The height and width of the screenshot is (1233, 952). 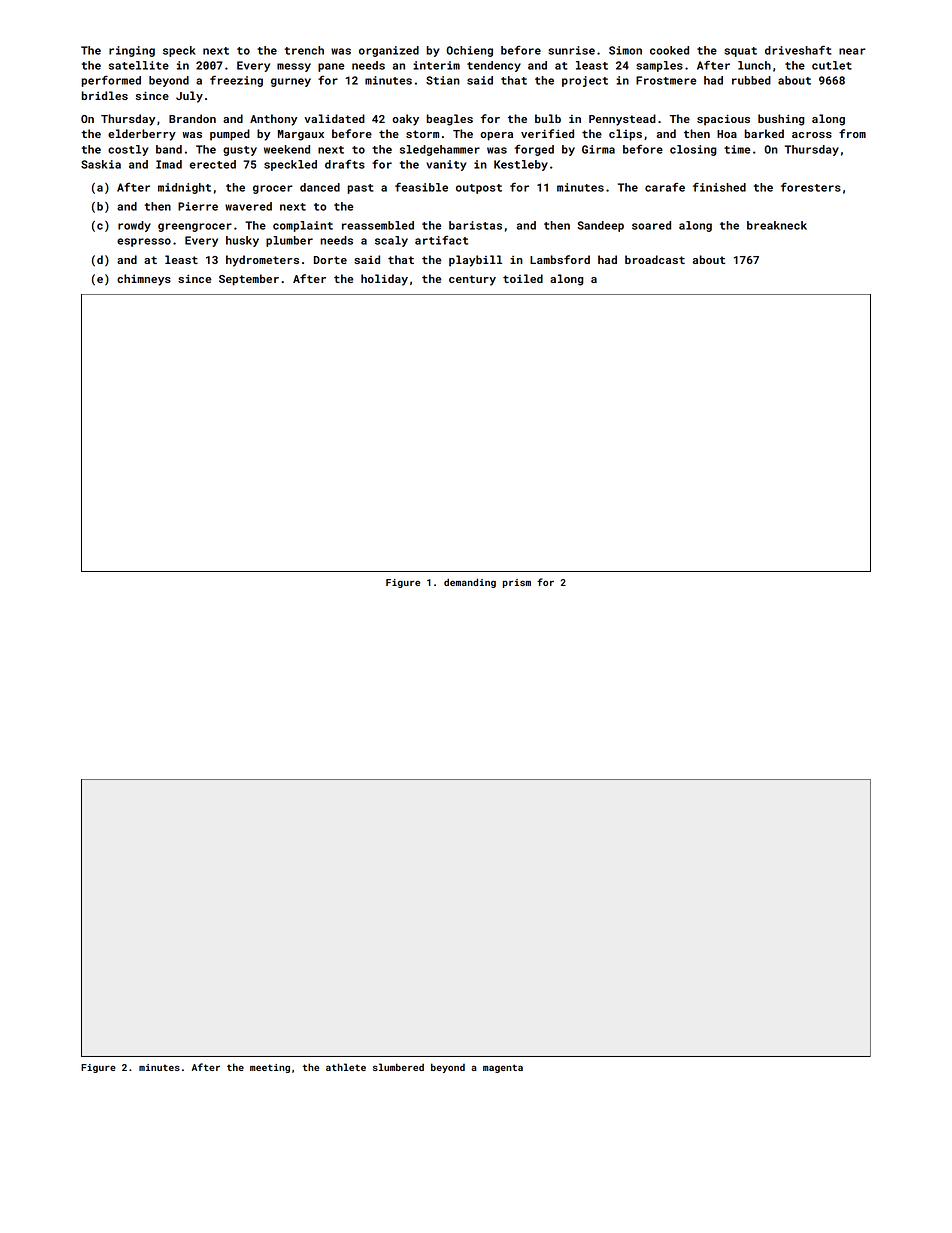 I want to click on broadcast, so click(x=655, y=259).
